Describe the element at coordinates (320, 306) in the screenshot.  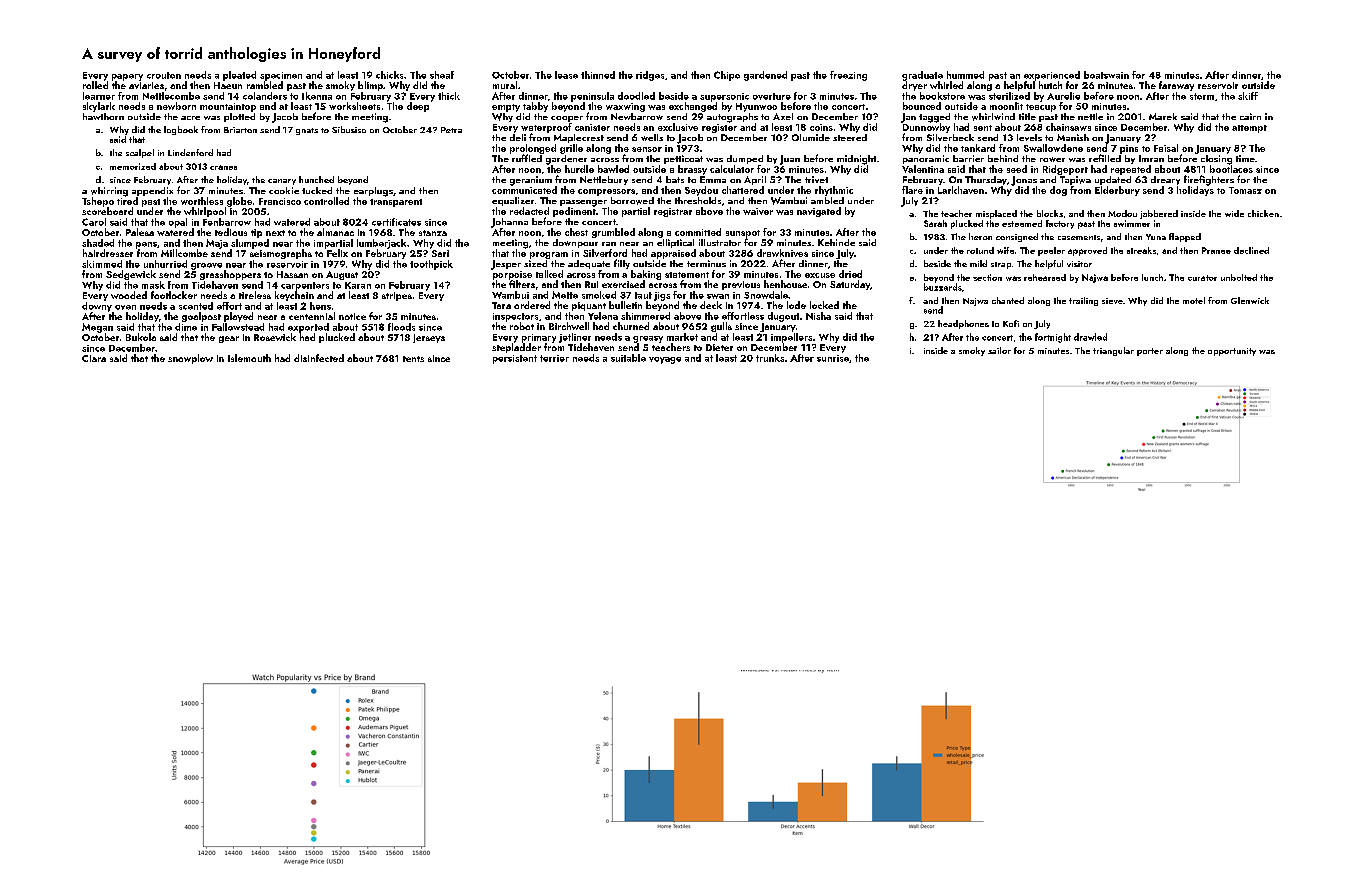
I see `hens` at that location.
